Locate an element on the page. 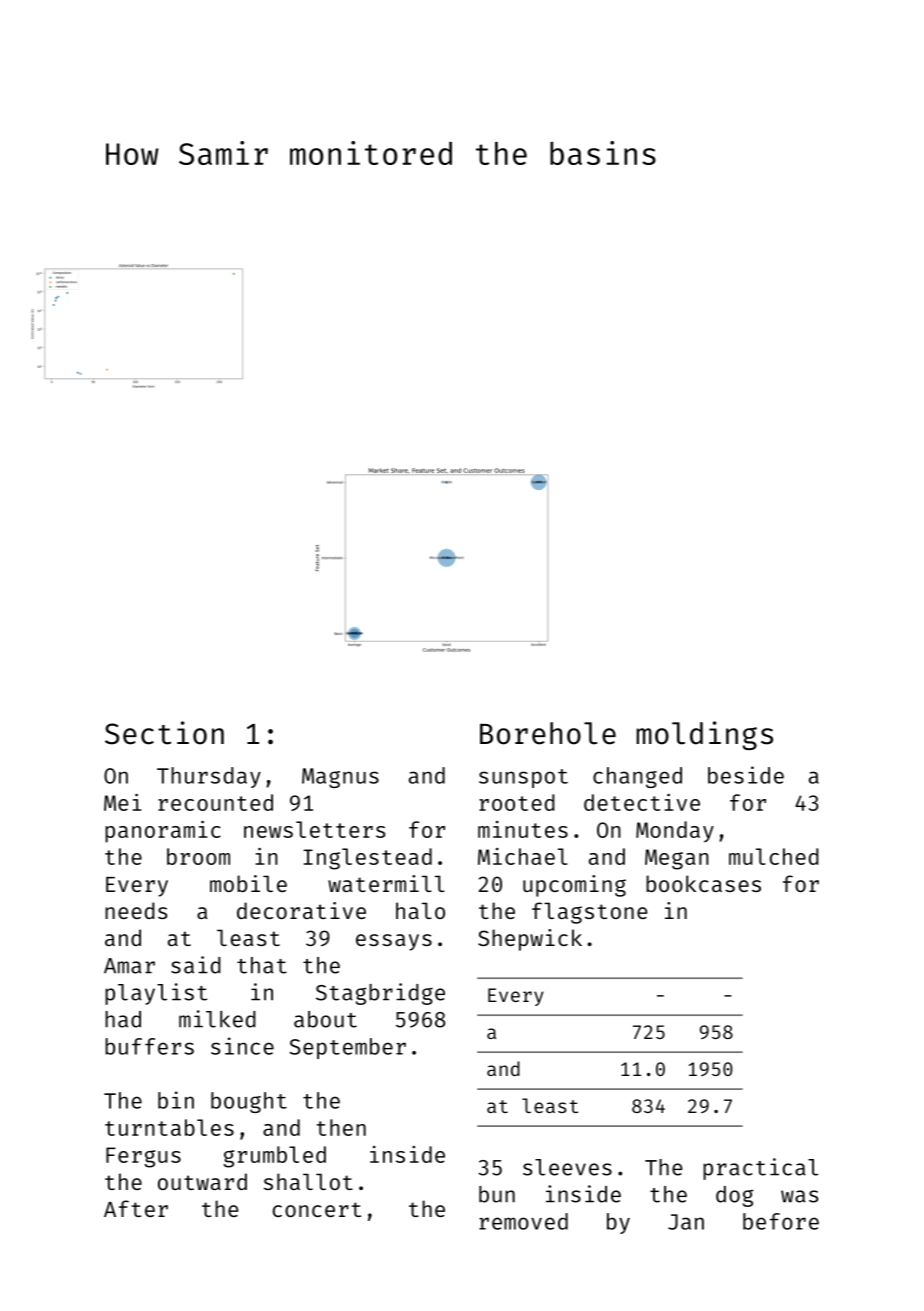 This document has height=1311, width=924. panoramic is located at coordinates (163, 832).
